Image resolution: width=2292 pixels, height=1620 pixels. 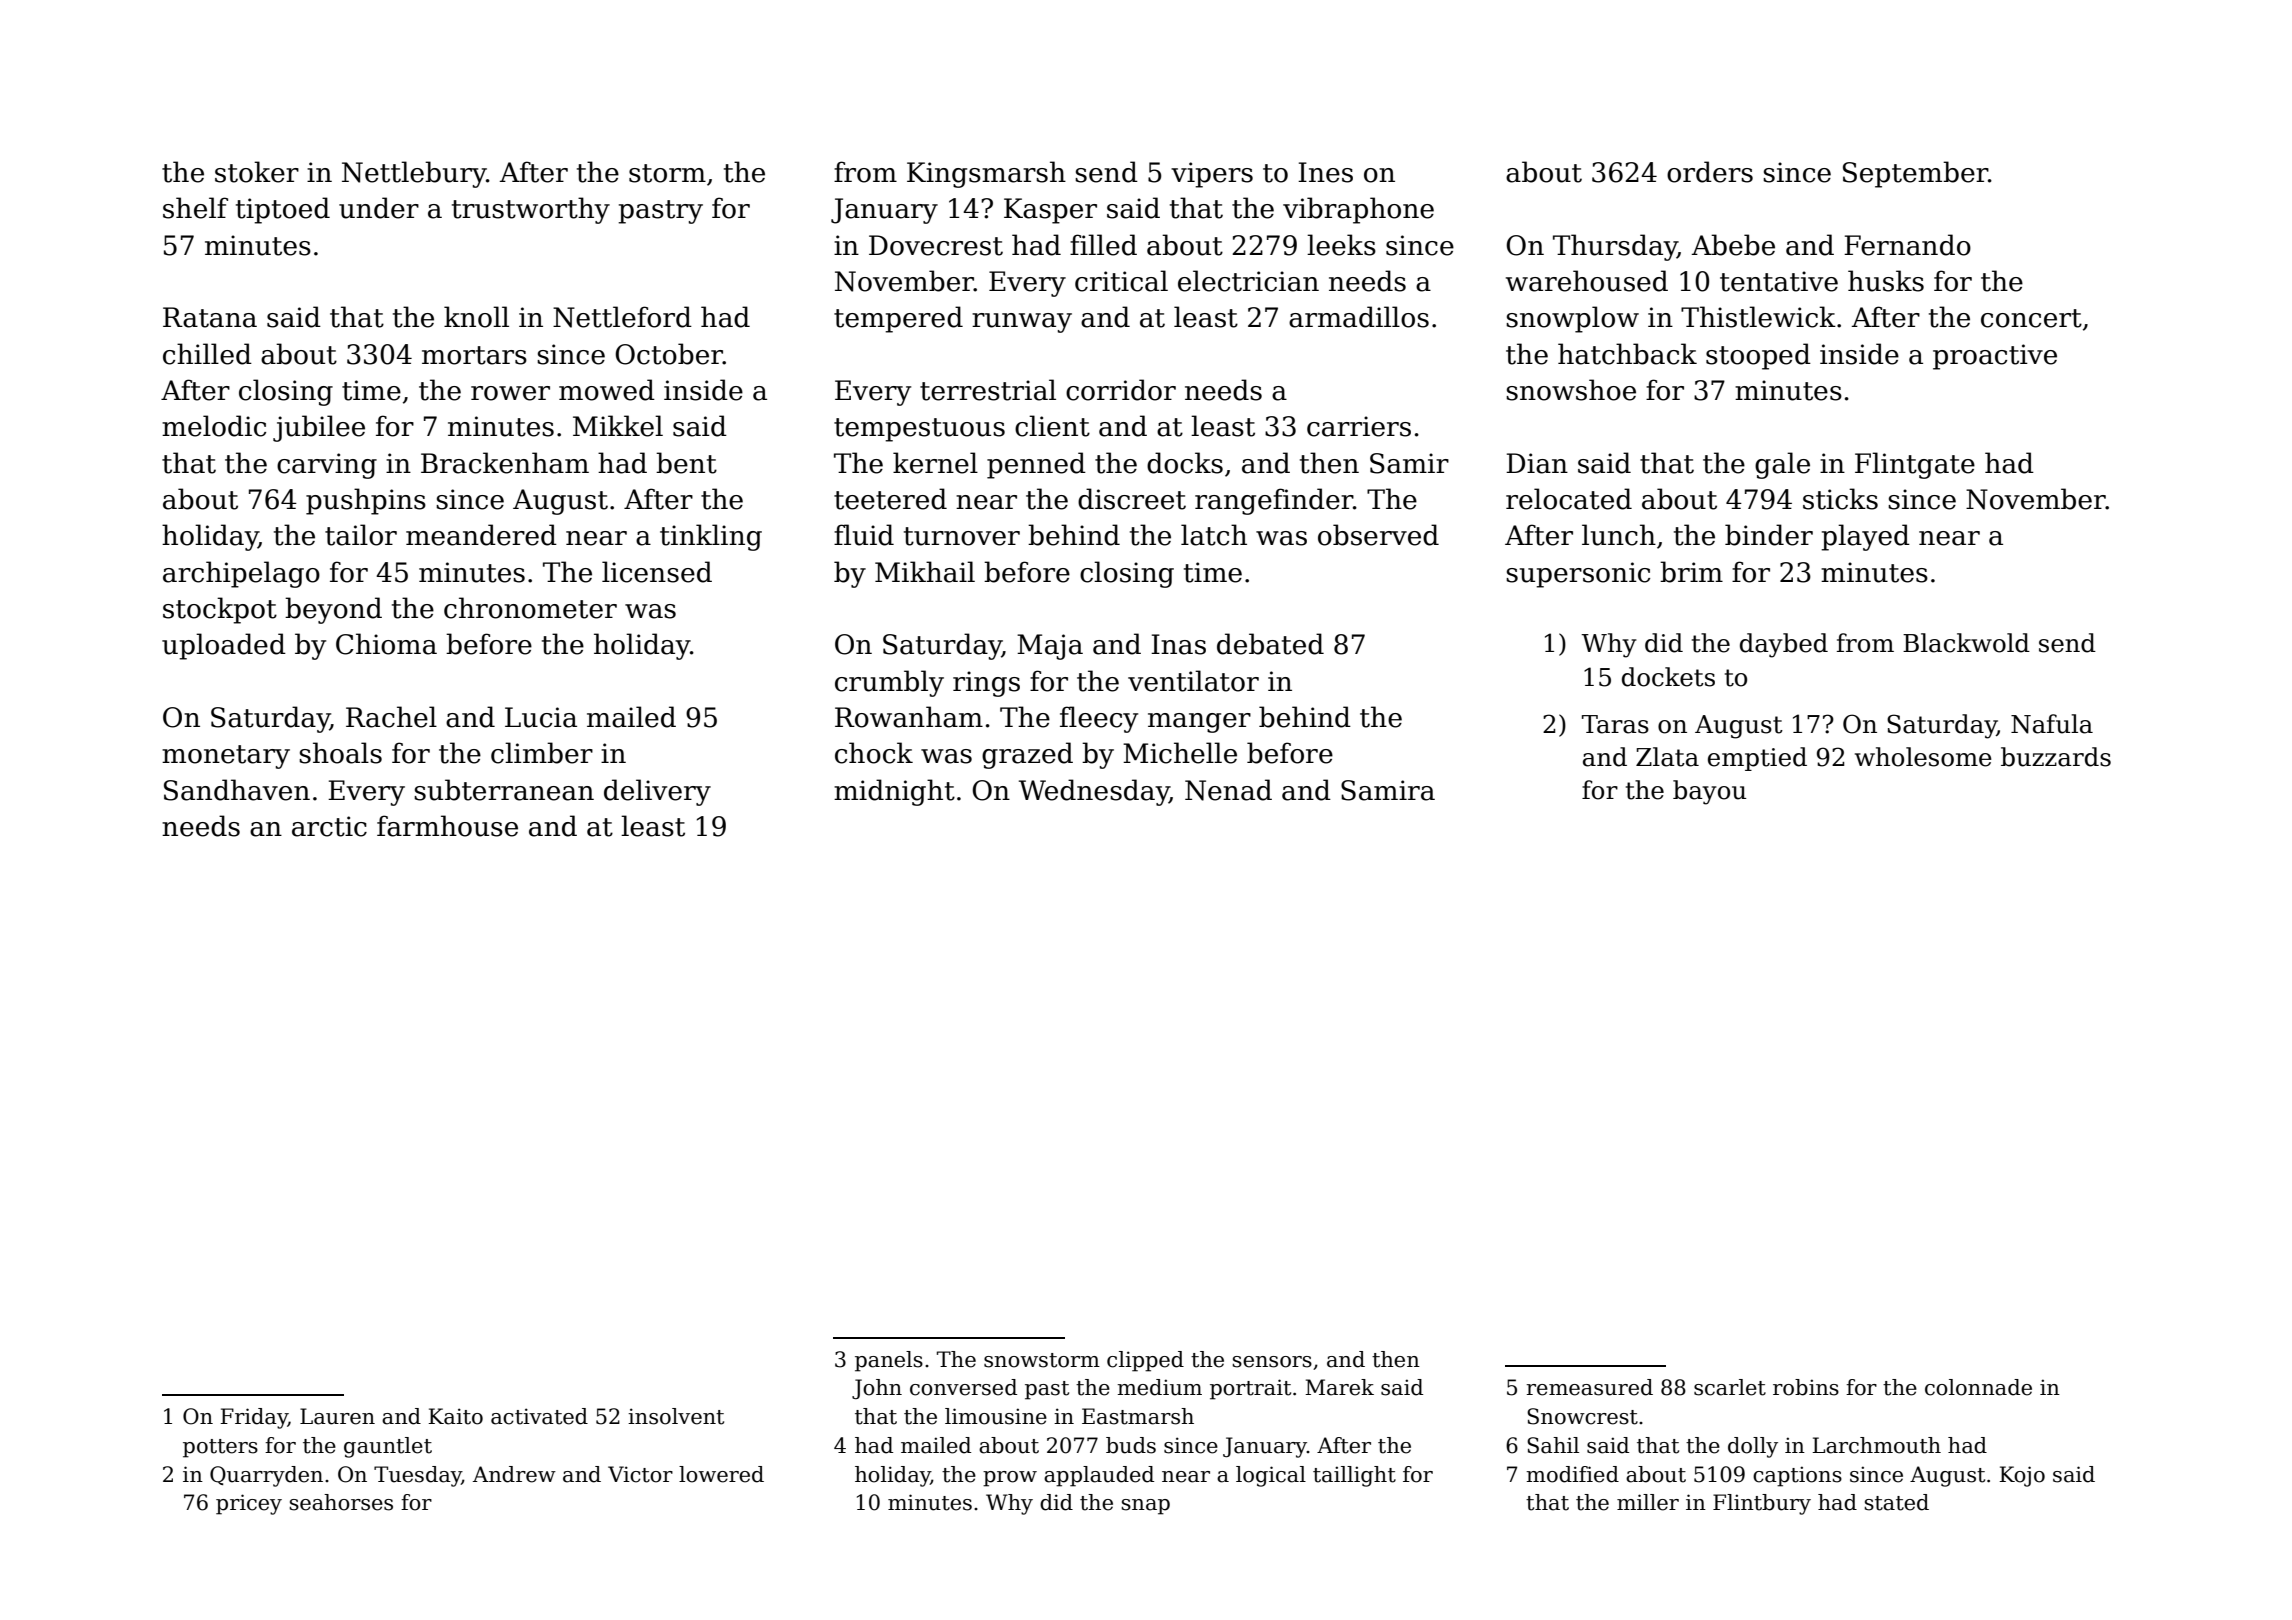 I want to click on pricey, so click(x=249, y=1504).
